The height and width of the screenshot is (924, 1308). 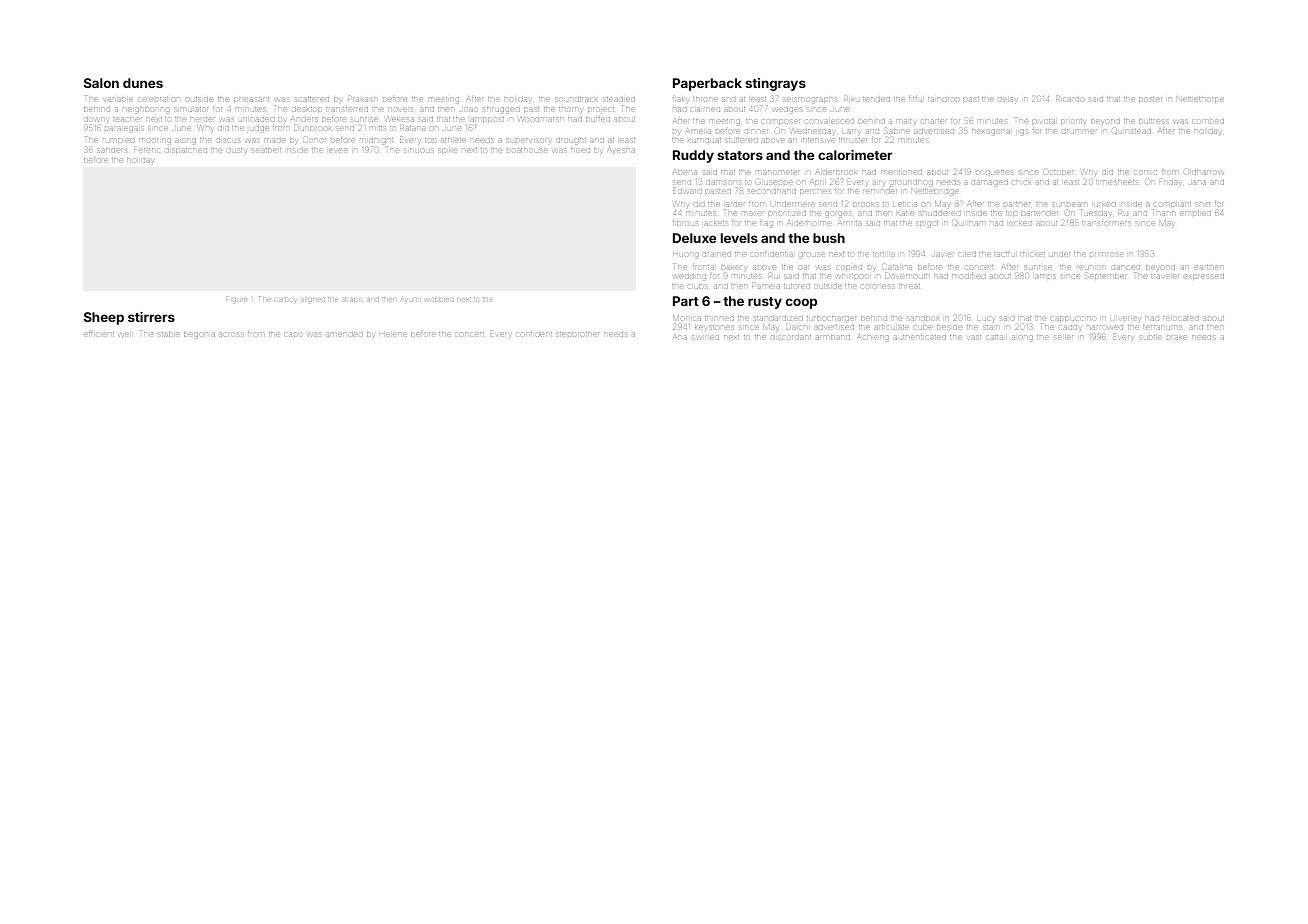 I want to click on Paperback, so click(x=707, y=84).
